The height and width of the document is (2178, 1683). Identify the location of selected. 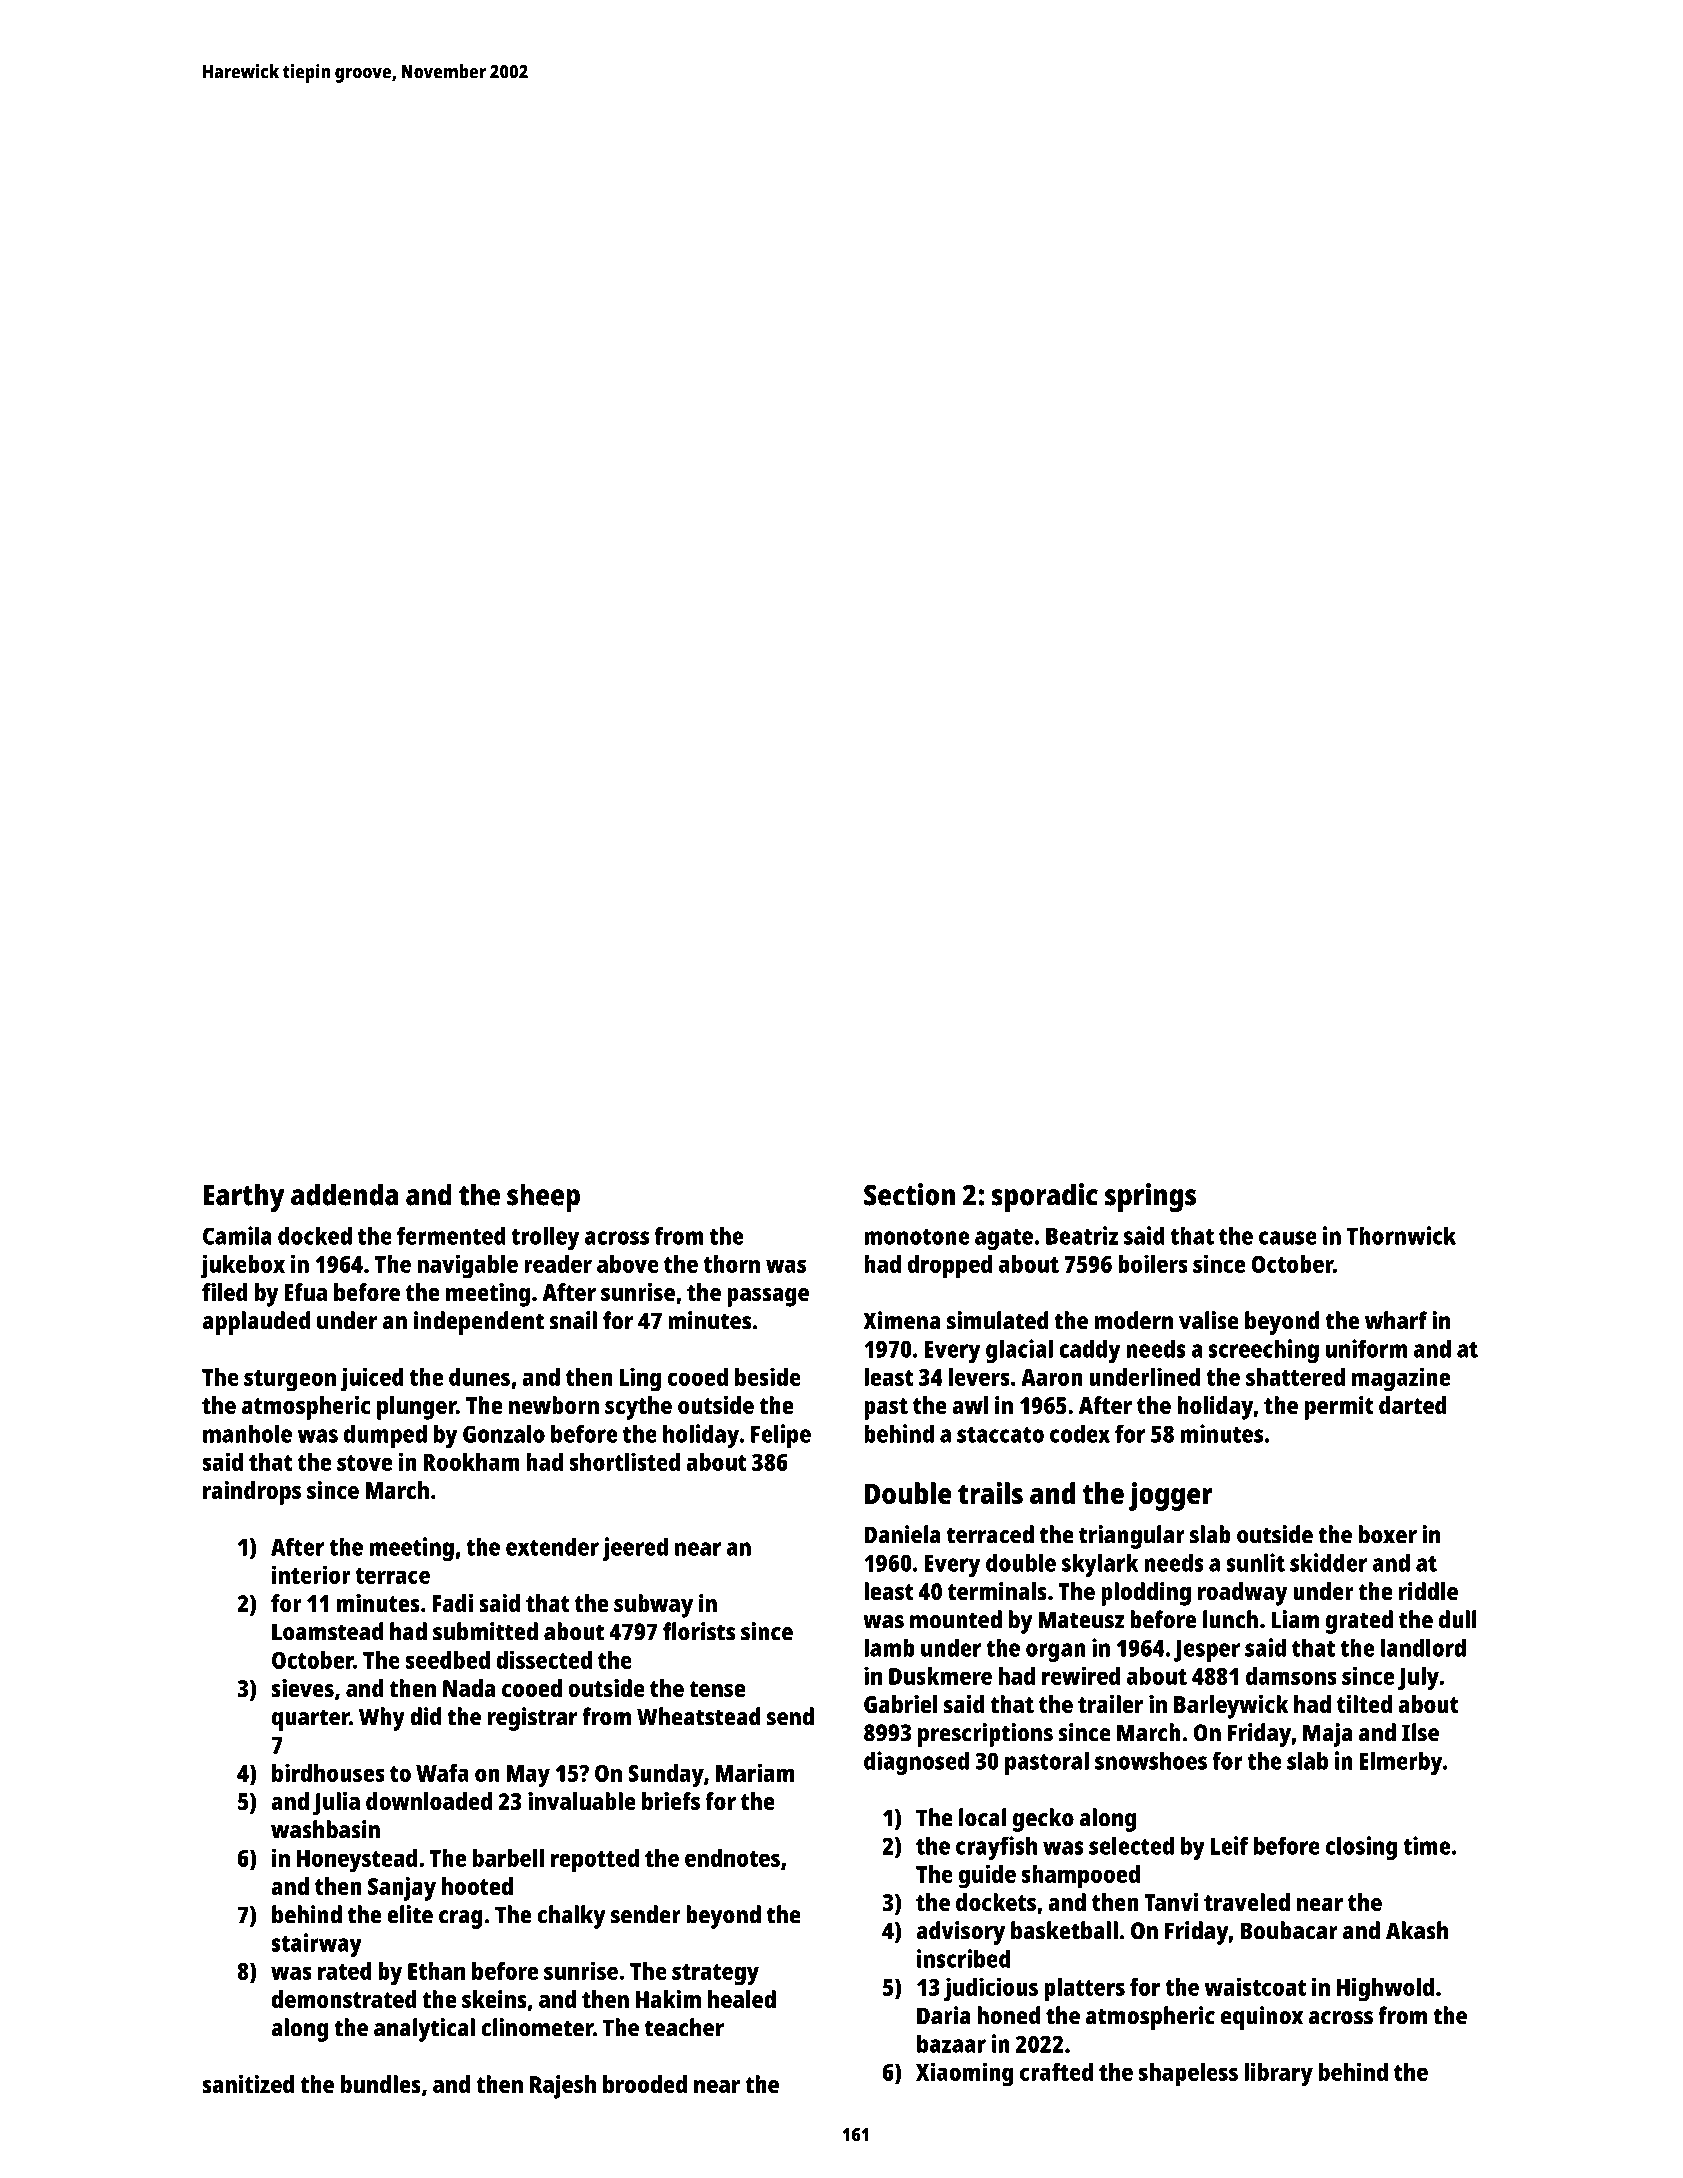
(1131, 1845).
